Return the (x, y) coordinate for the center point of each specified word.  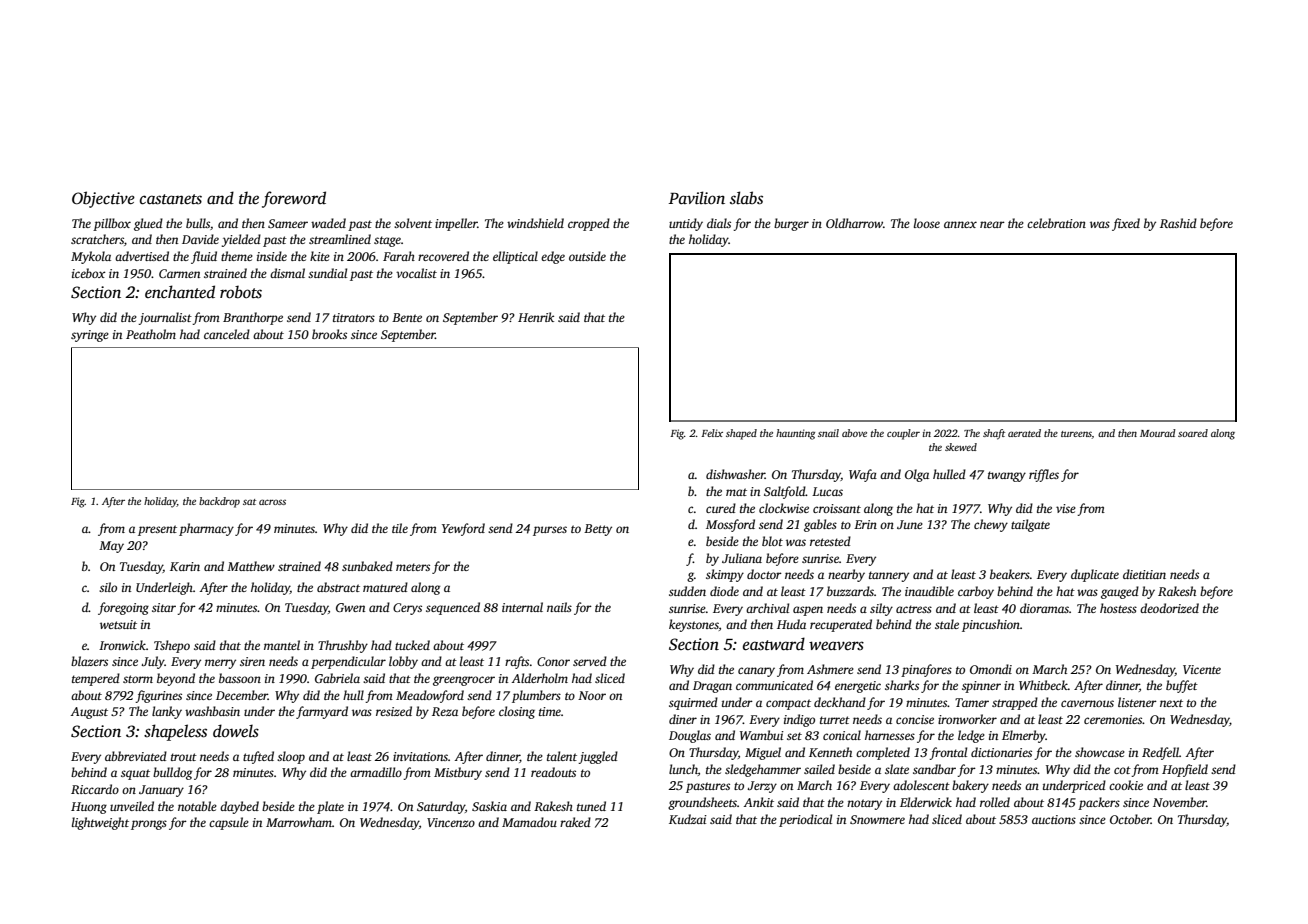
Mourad (1158, 433)
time (550, 711)
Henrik (536, 317)
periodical (805, 820)
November (1180, 802)
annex (960, 224)
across (272, 502)
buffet (1182, 686)
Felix (712, 433)
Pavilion (697, 197)
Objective (103, 199)
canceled (227, 334)
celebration (1056, 223)
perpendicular (348, 662)
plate (330, 807)
